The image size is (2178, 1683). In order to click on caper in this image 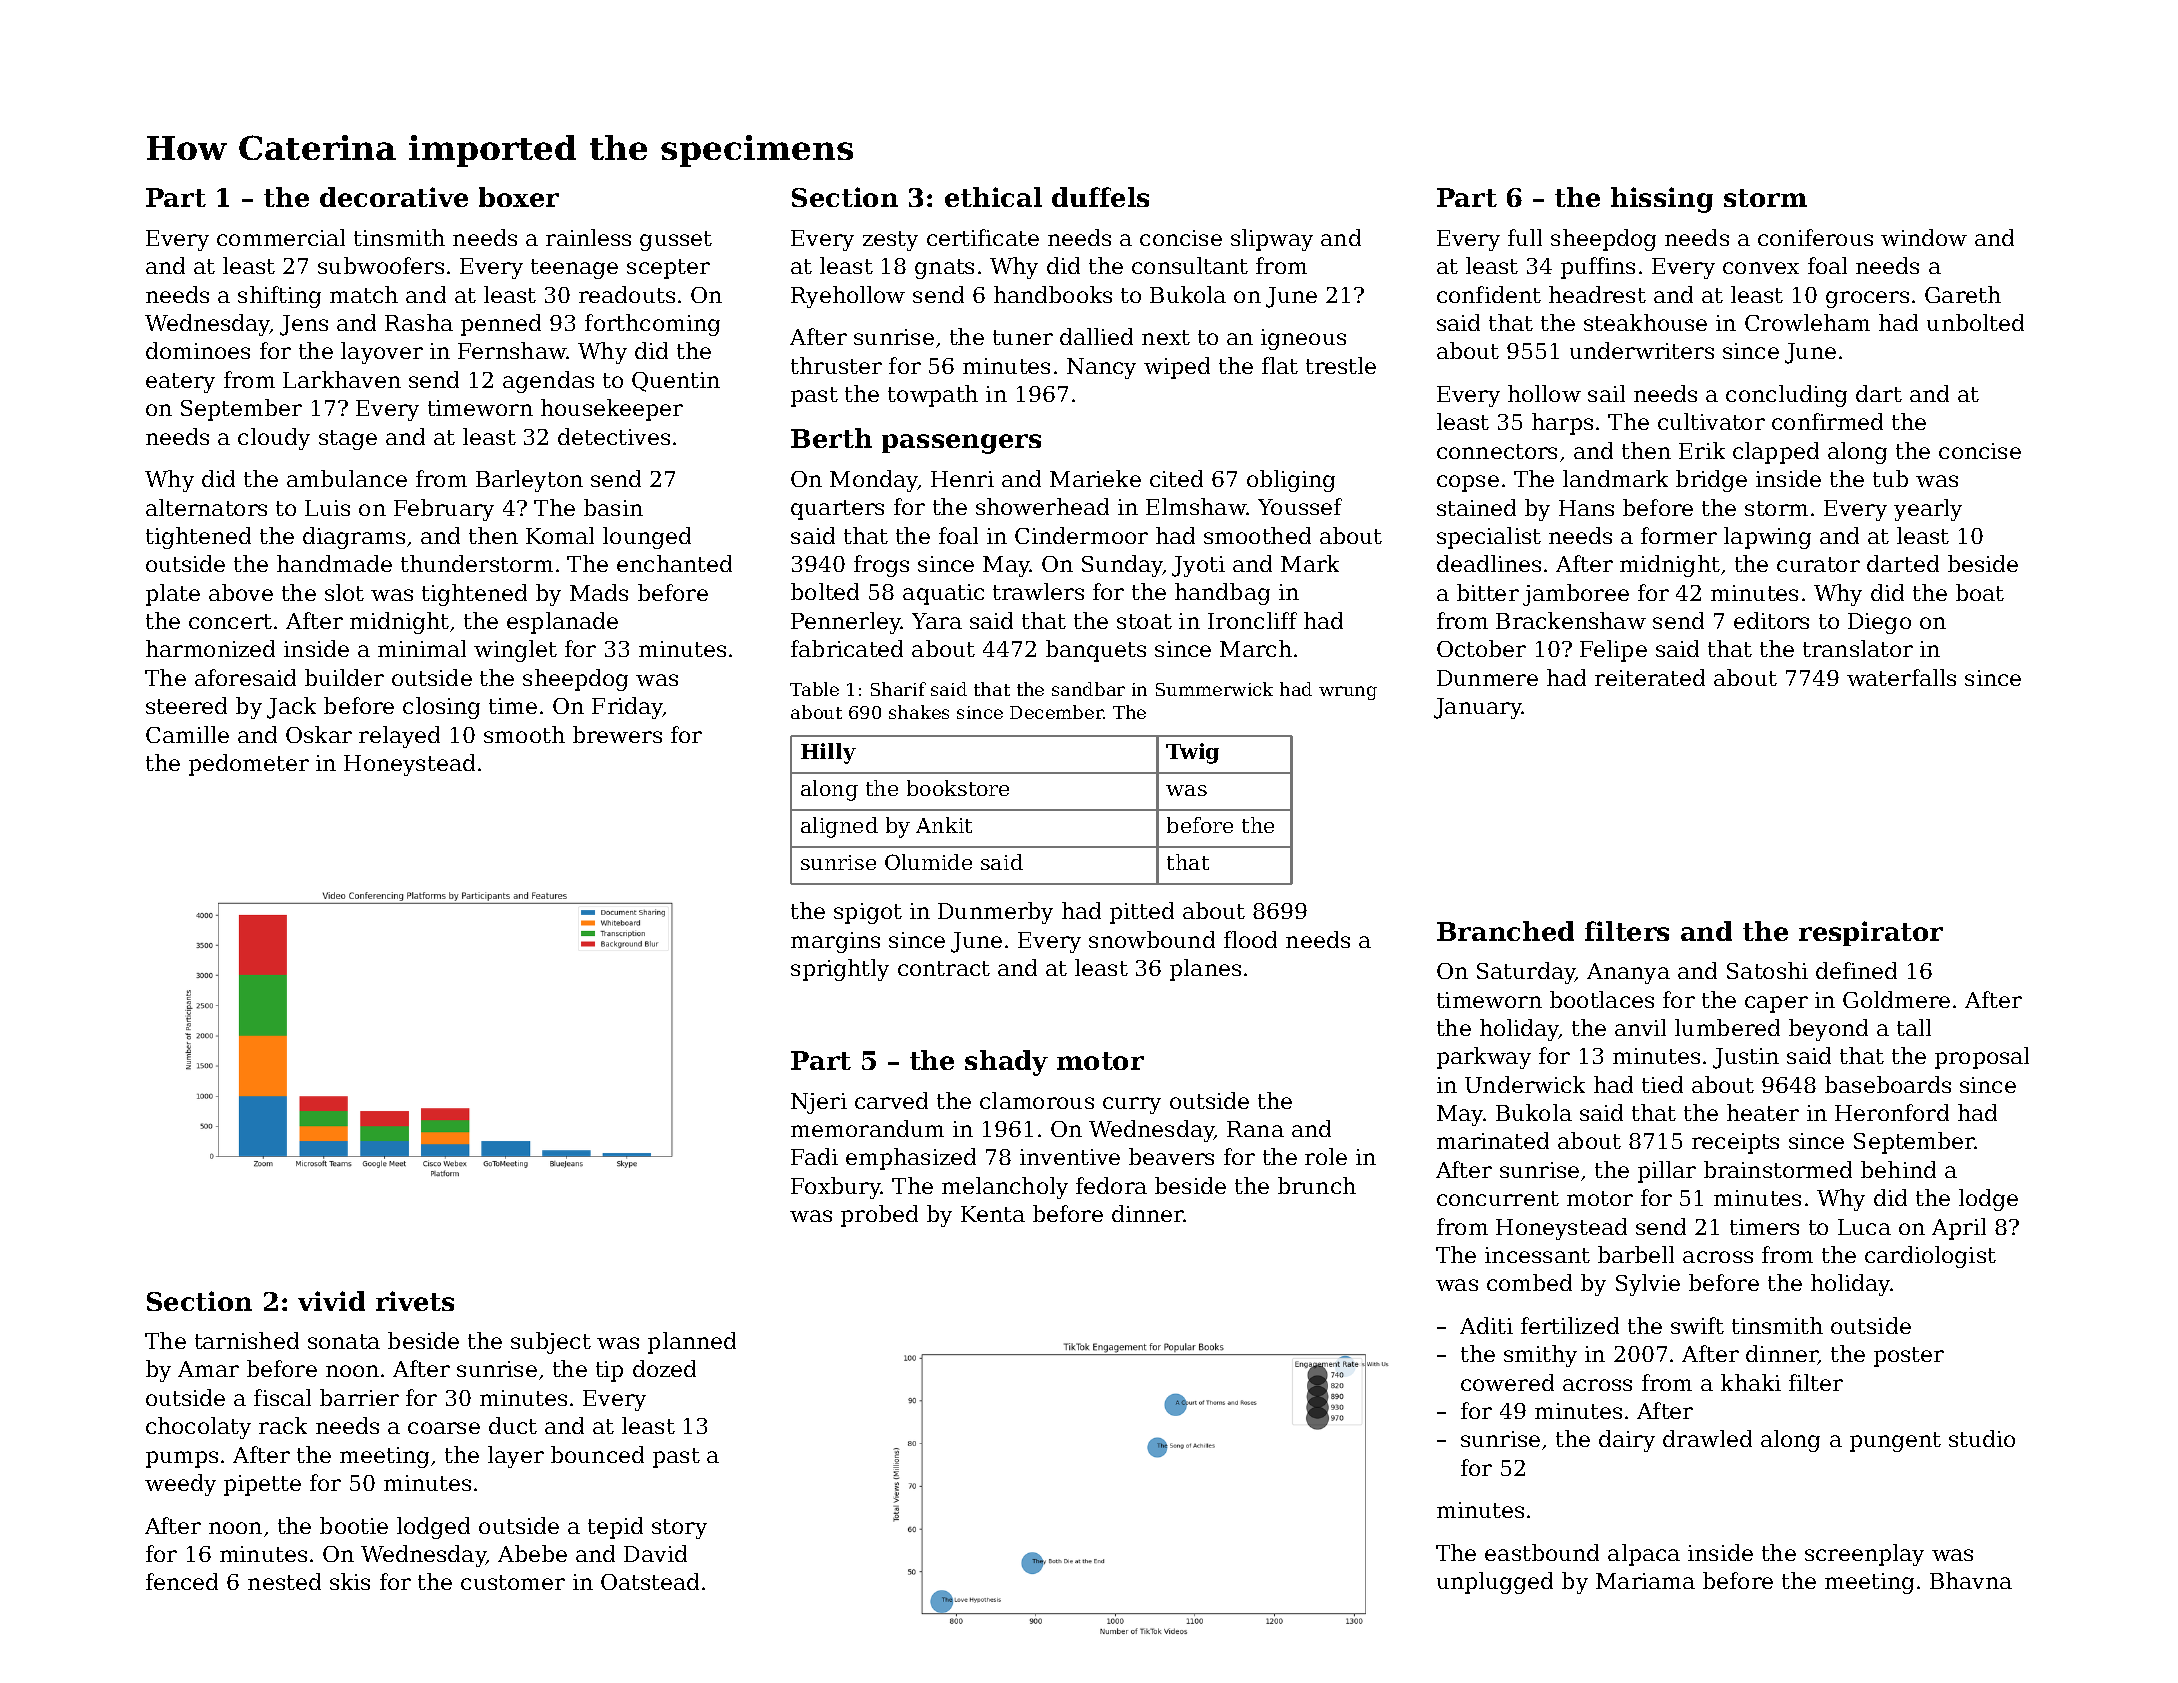, I will do `click(1776, 1004)`.
